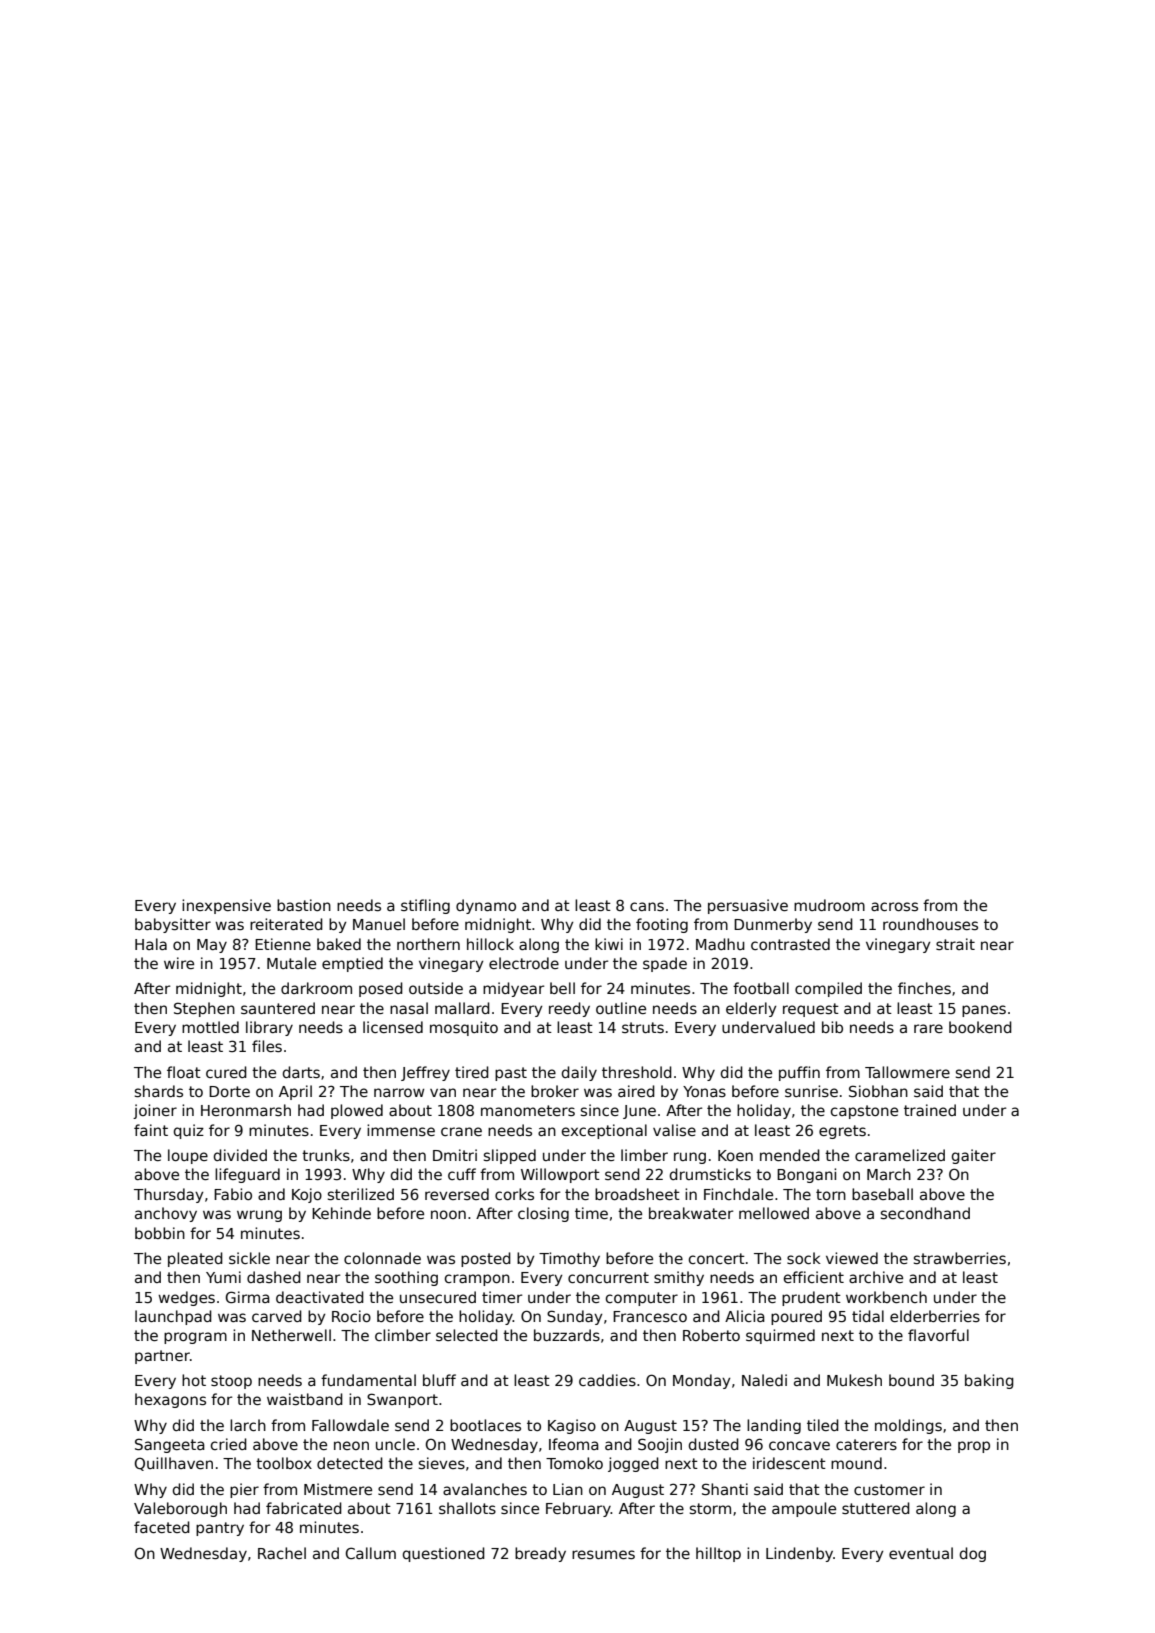 This screenshot has height=1633, width=1155. Describe the element at coordinates (621, 1008) in the screenshot. I see `outline` at that location.
